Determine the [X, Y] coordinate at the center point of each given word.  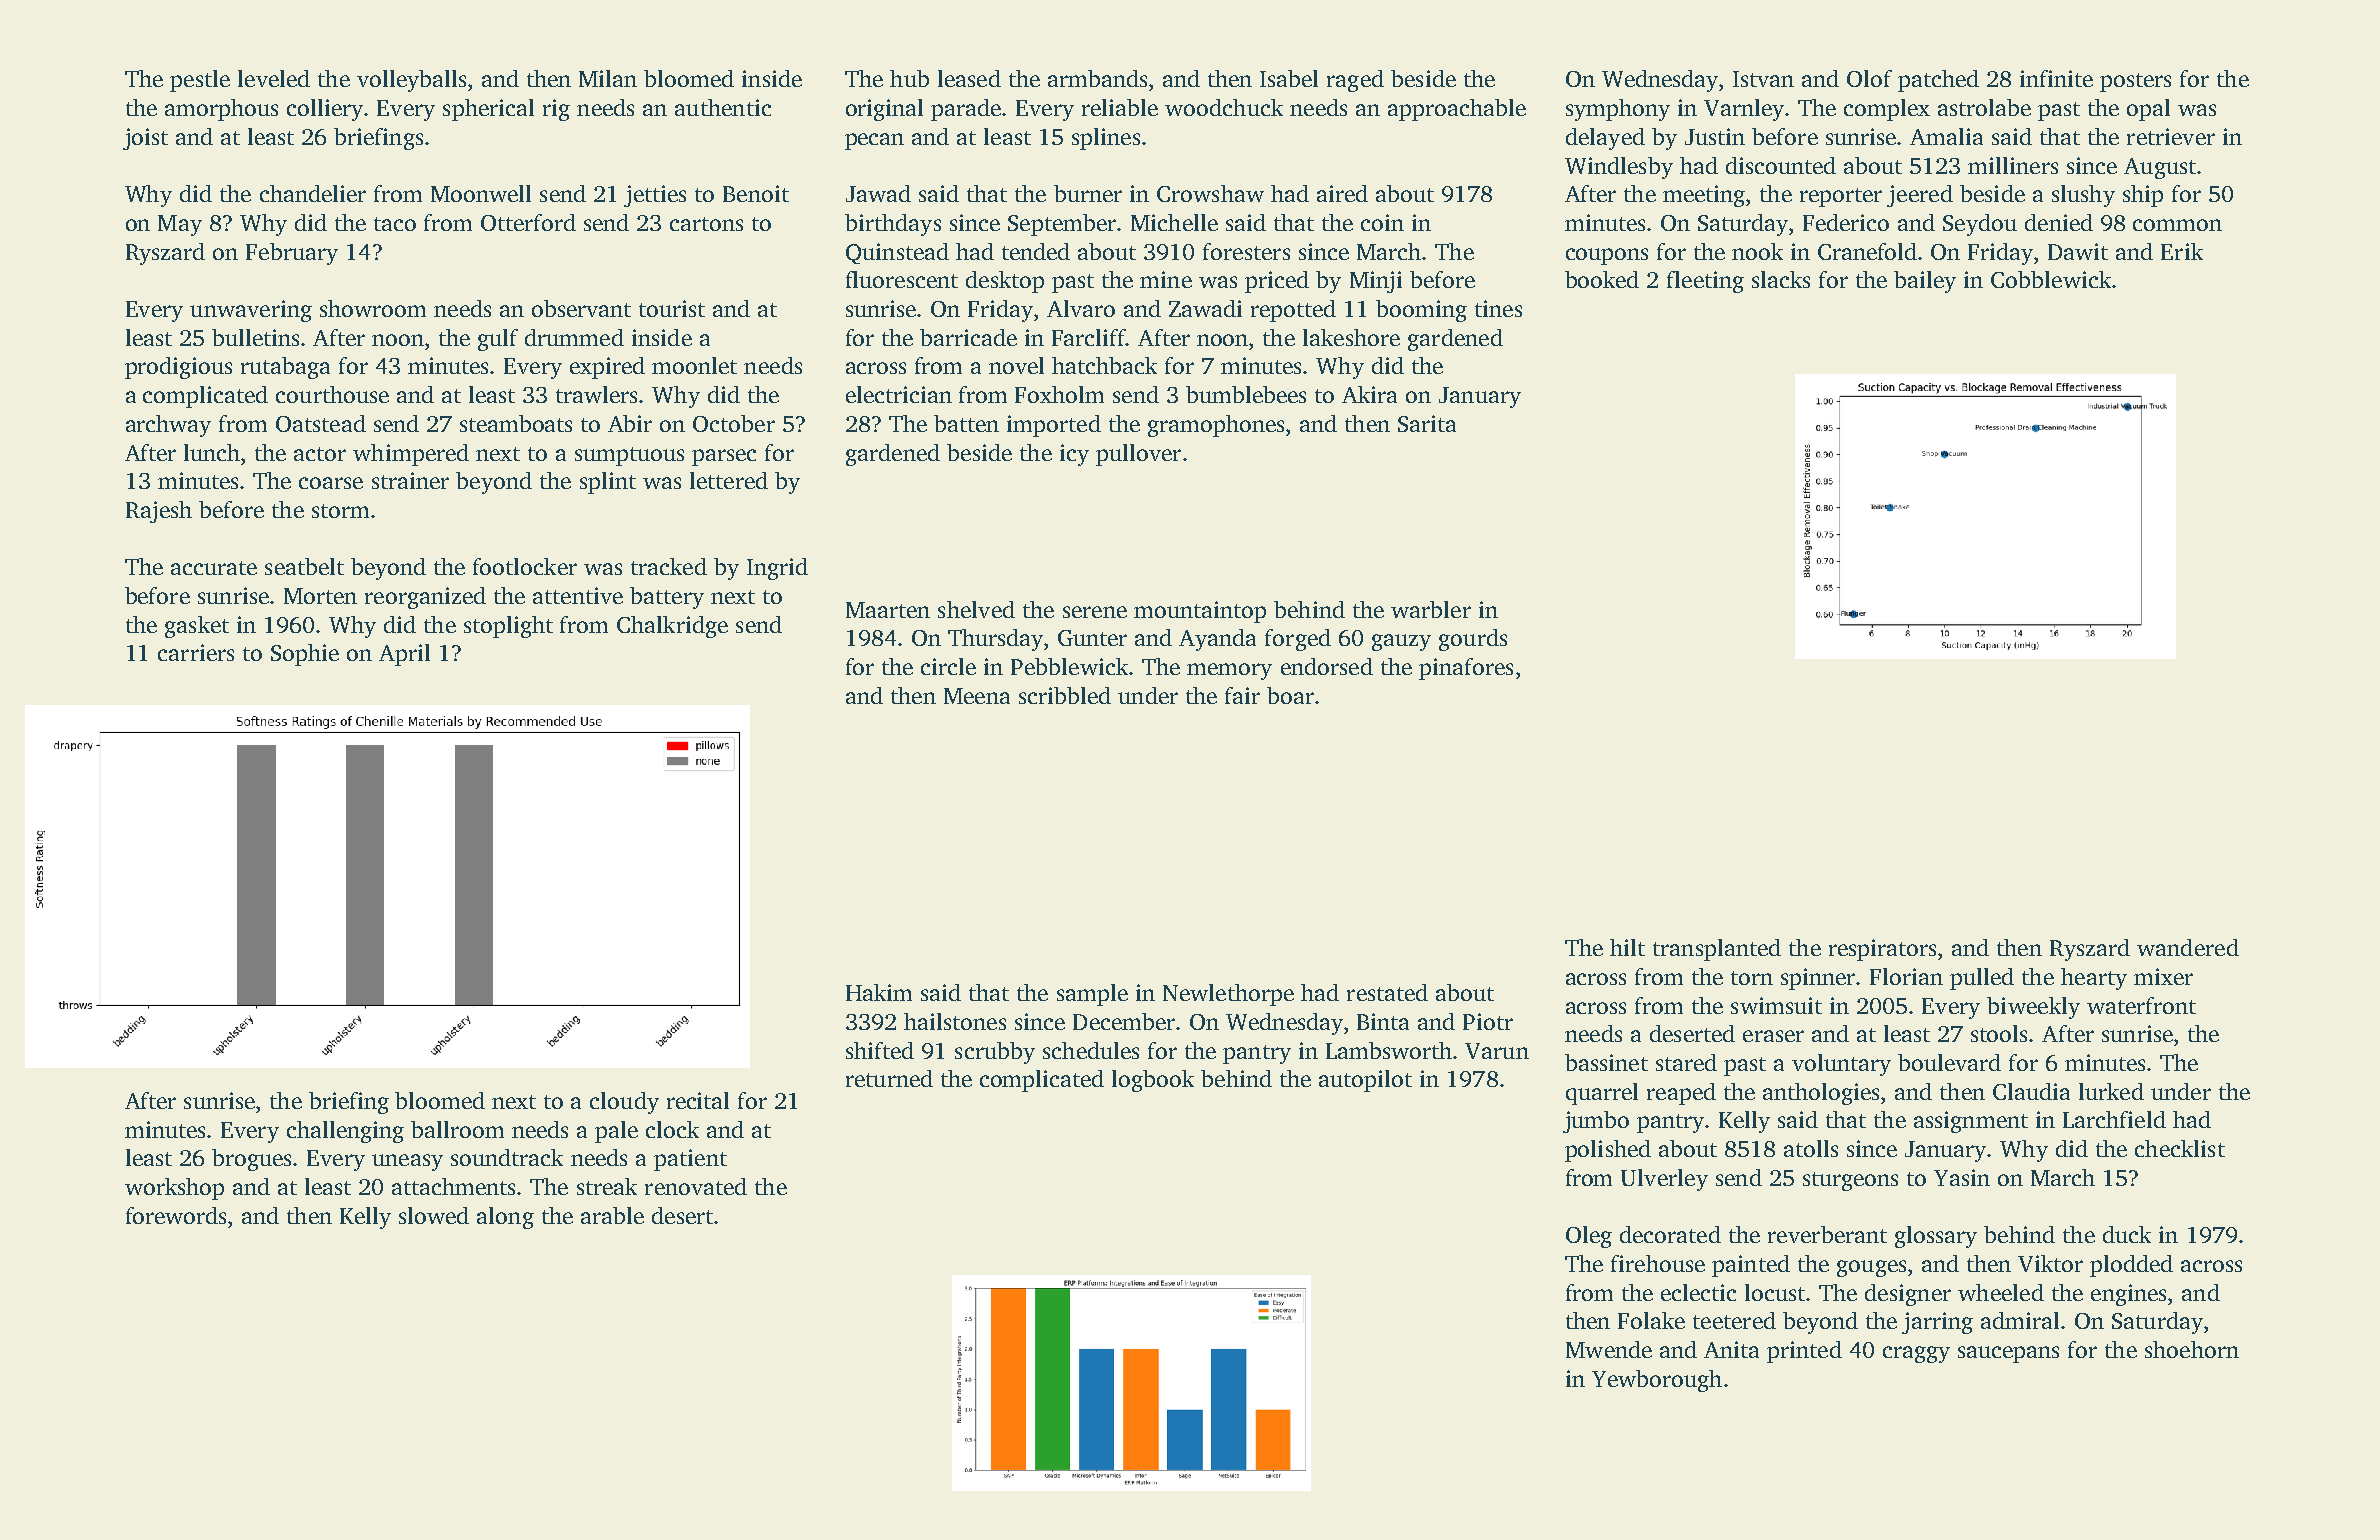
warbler [1431, 609]
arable [612, 1215]
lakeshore [1351, 337]
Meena [977, 696]
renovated [696, 1186]
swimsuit [1776, 1005]
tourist [672, 308]
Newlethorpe [1228, 995]
